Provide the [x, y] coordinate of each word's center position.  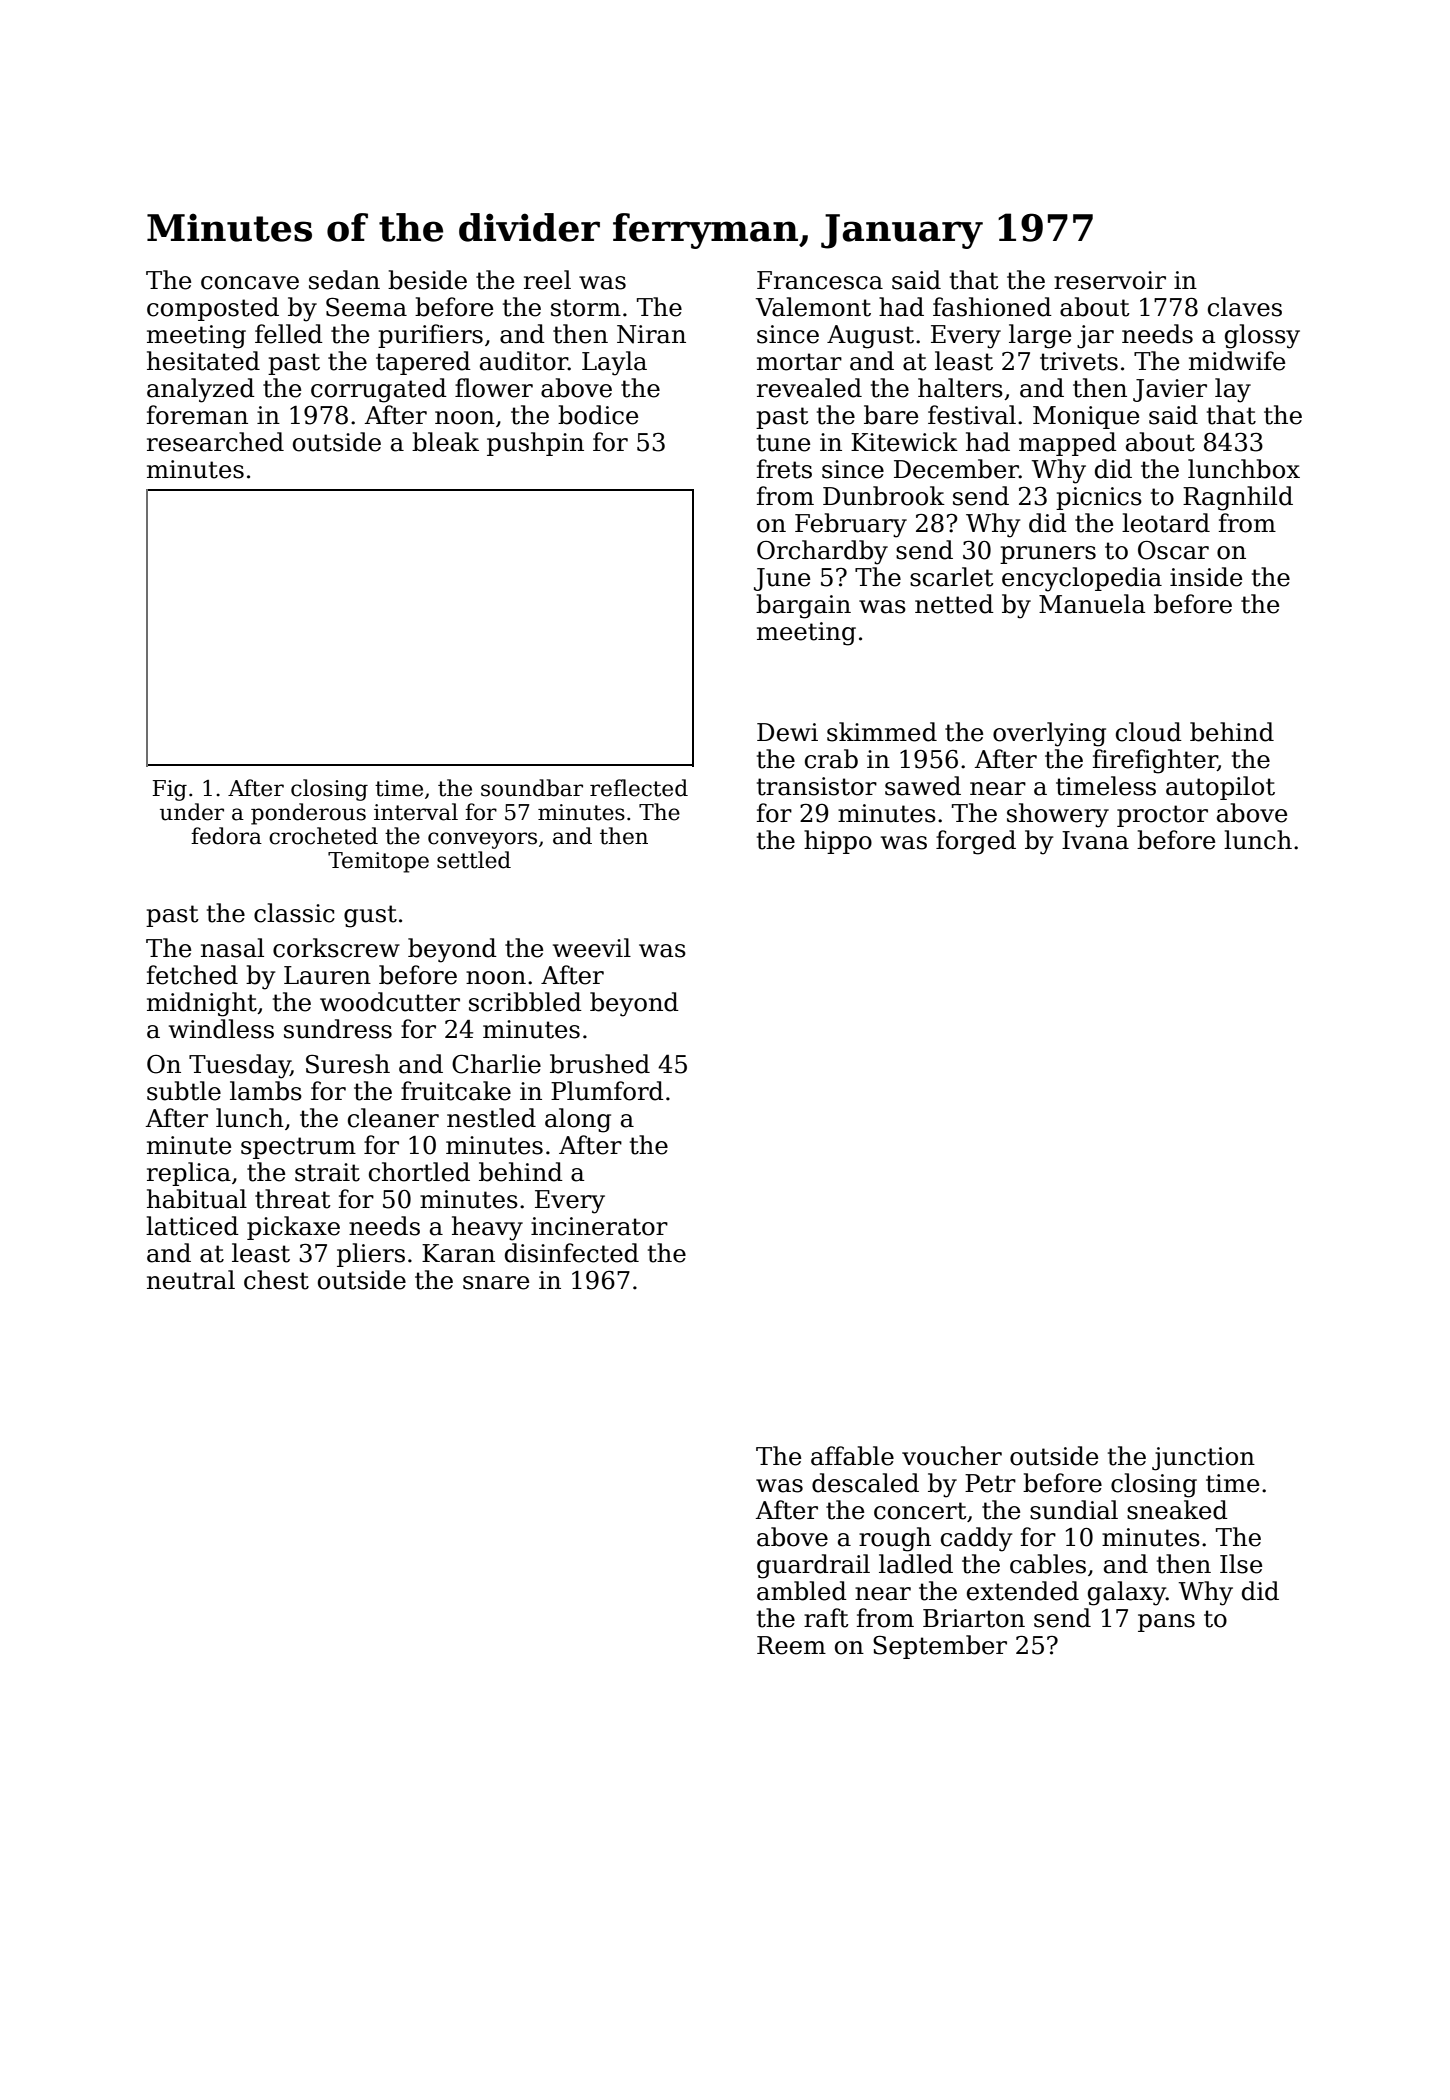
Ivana [1095, 840]
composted [213, 309]
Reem [791, 1645]
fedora [226, 836]
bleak [445, 442]
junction [1203, 1459]
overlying [1049, 734]
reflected [639, 788]
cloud [1149, 732]
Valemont [813, 307]
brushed [600, 1064]
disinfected [572, 1253]
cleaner [393, 1118]
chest [276, 1280]
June [782, 579]
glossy [1262, 336]
